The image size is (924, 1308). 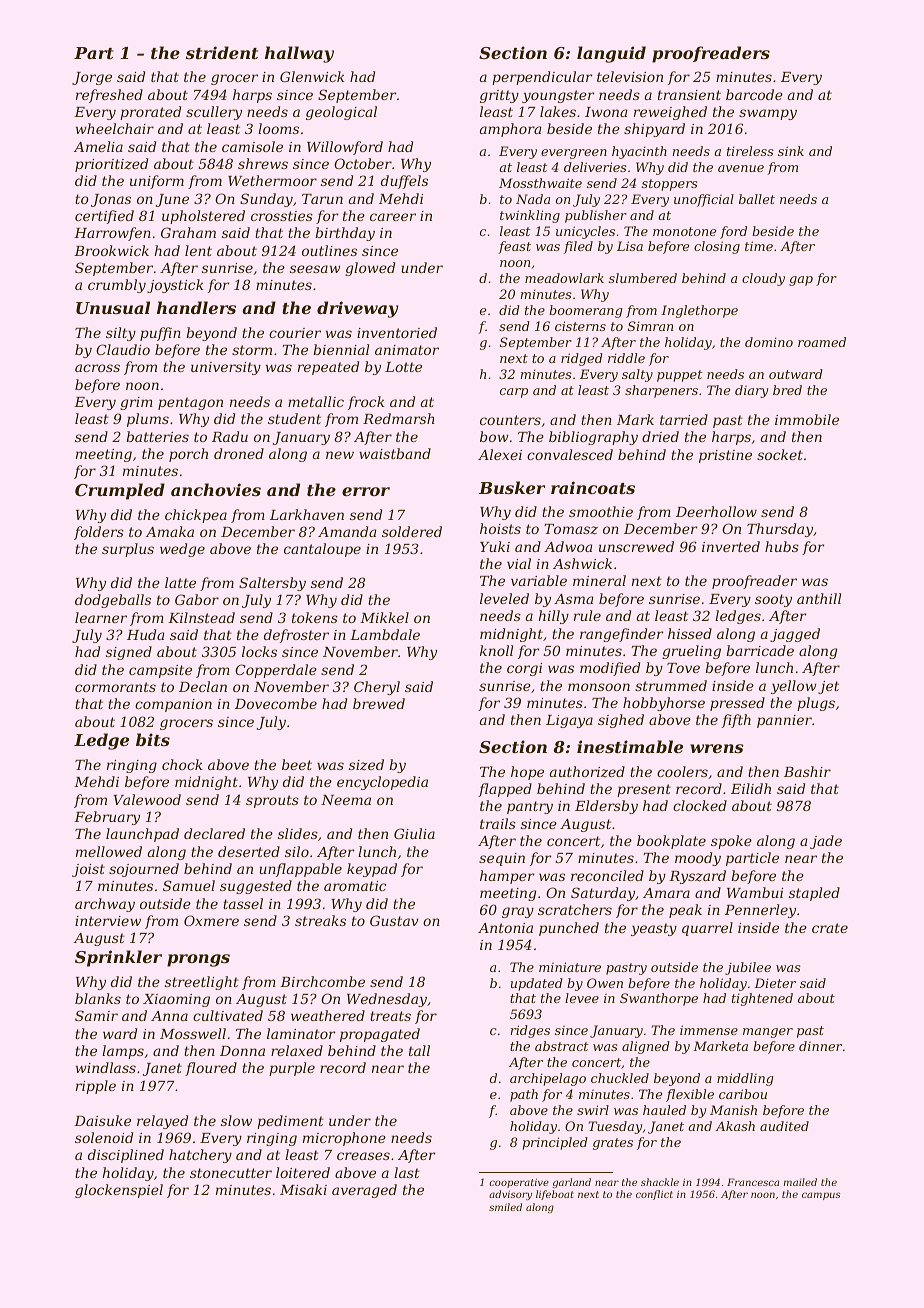 I want to click on interview, so click(x=108, y=921).
